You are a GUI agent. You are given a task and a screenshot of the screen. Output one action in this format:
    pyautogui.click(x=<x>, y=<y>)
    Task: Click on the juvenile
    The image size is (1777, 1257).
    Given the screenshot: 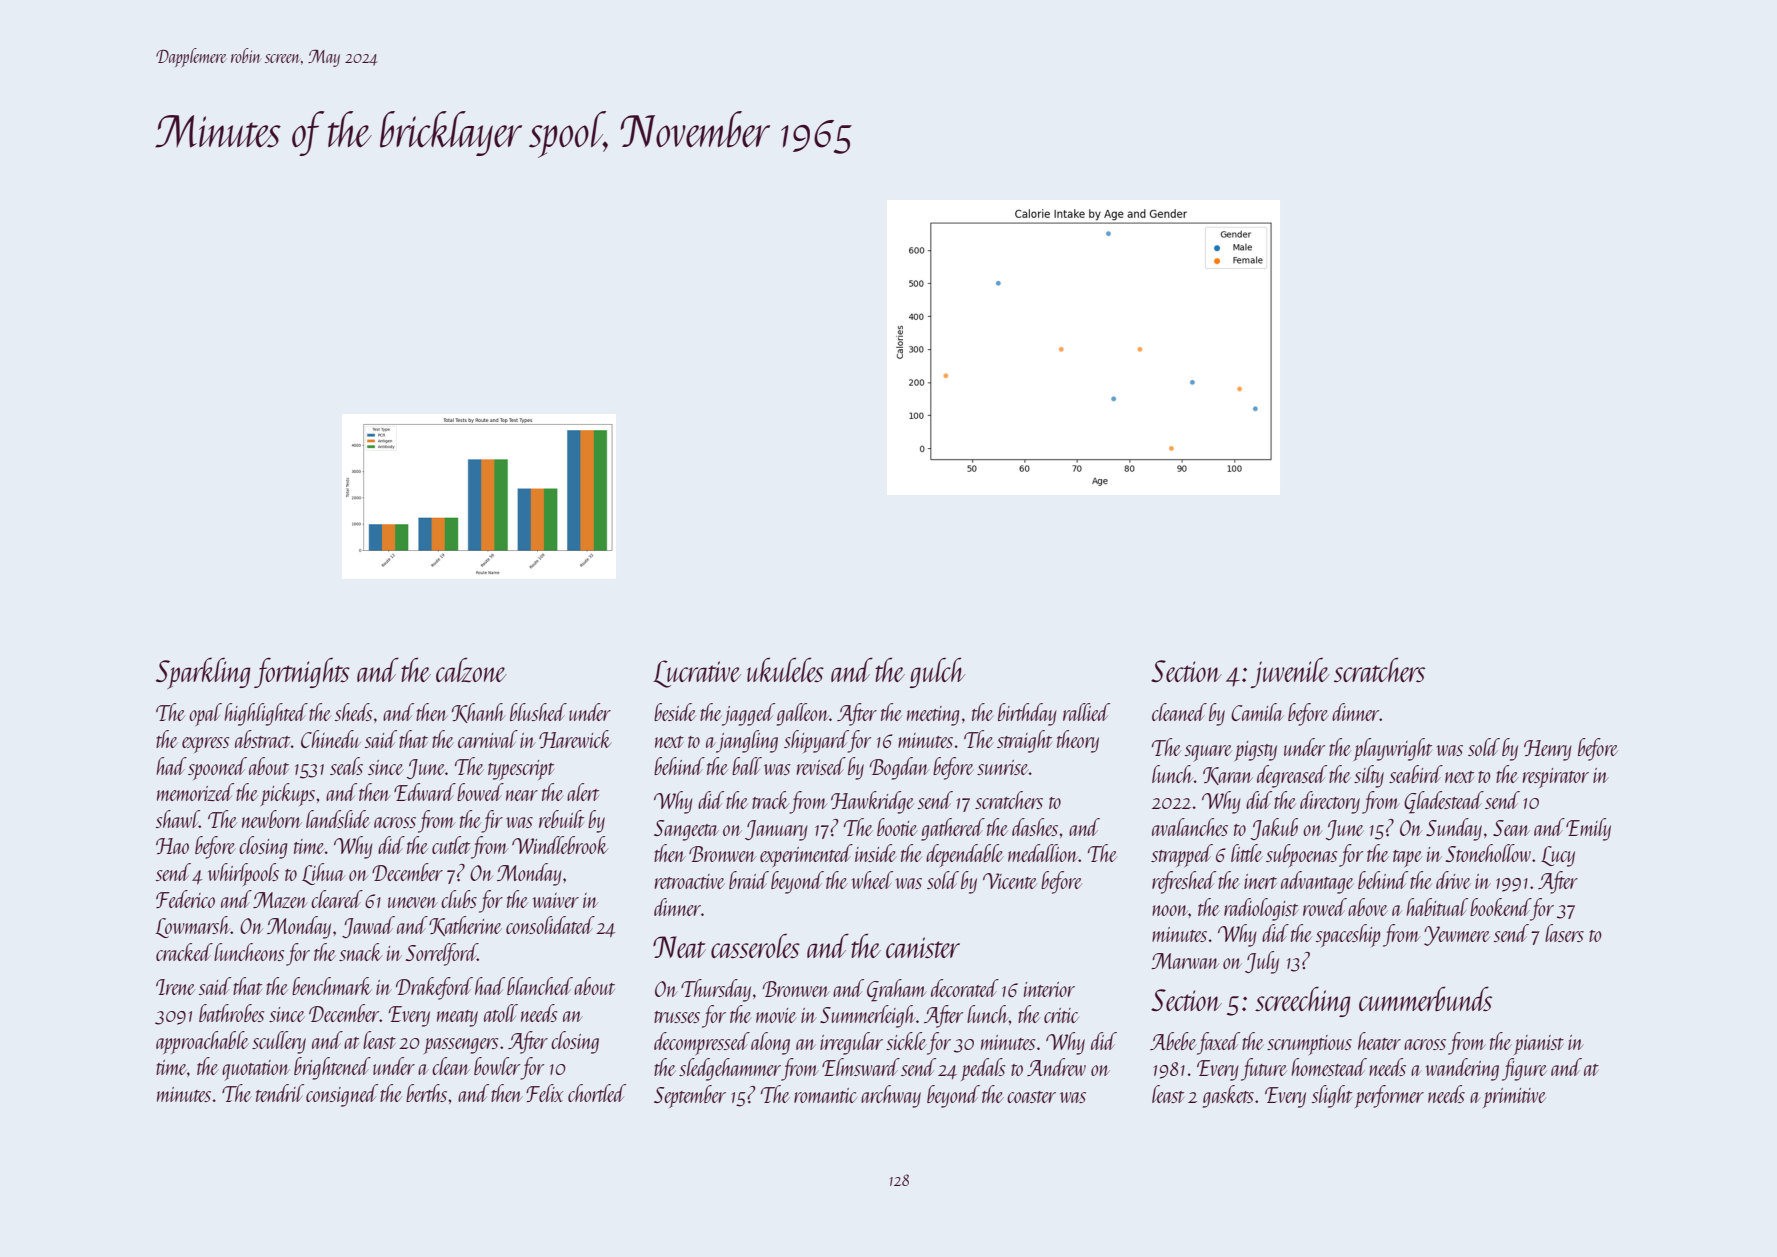 What is the action you would take?
    pyautogui.click(x=1290, y=673)
